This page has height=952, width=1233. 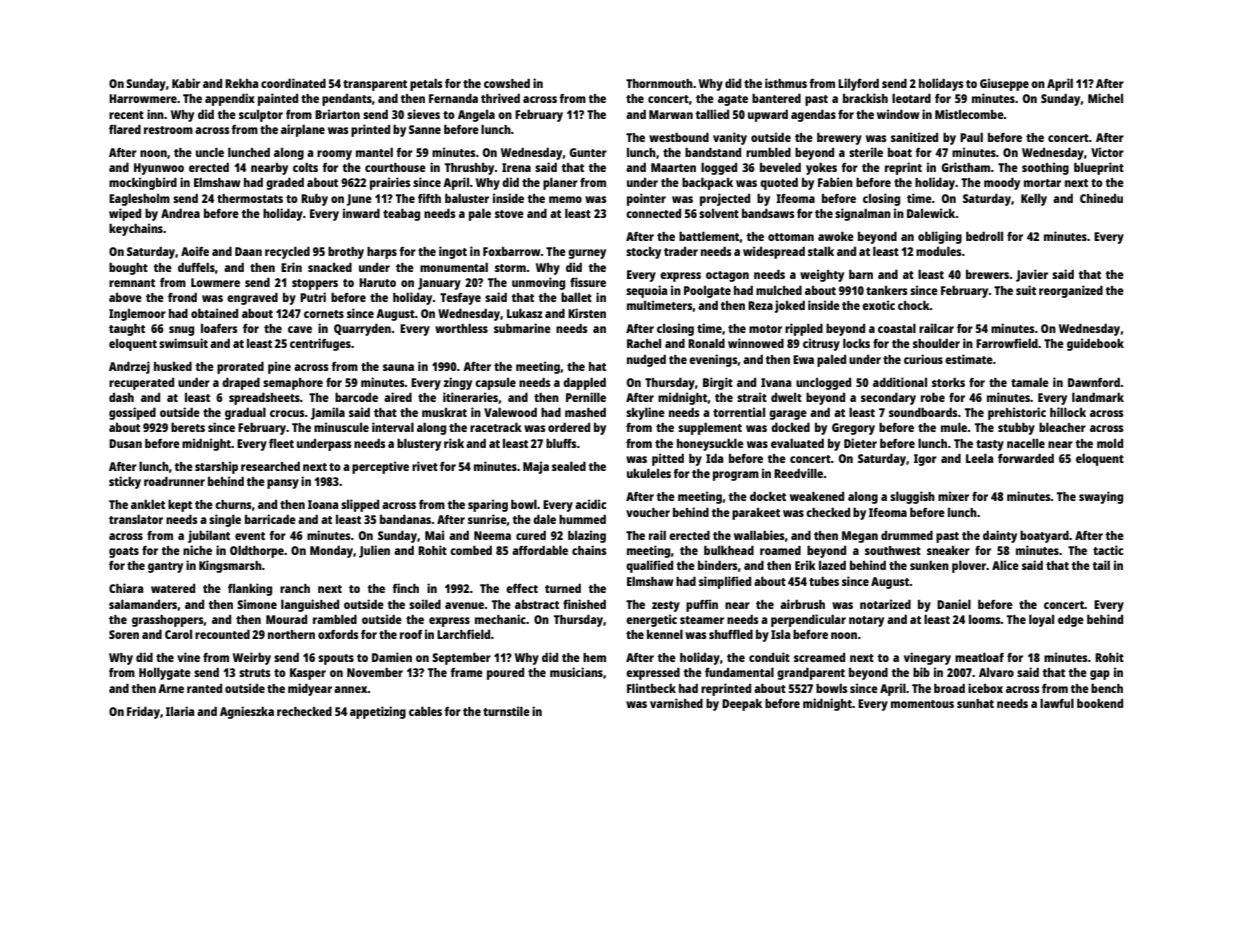 What do you see at coordinates (971, 137) in the page?
I see `Paul` at bounding box center [971, 137].
